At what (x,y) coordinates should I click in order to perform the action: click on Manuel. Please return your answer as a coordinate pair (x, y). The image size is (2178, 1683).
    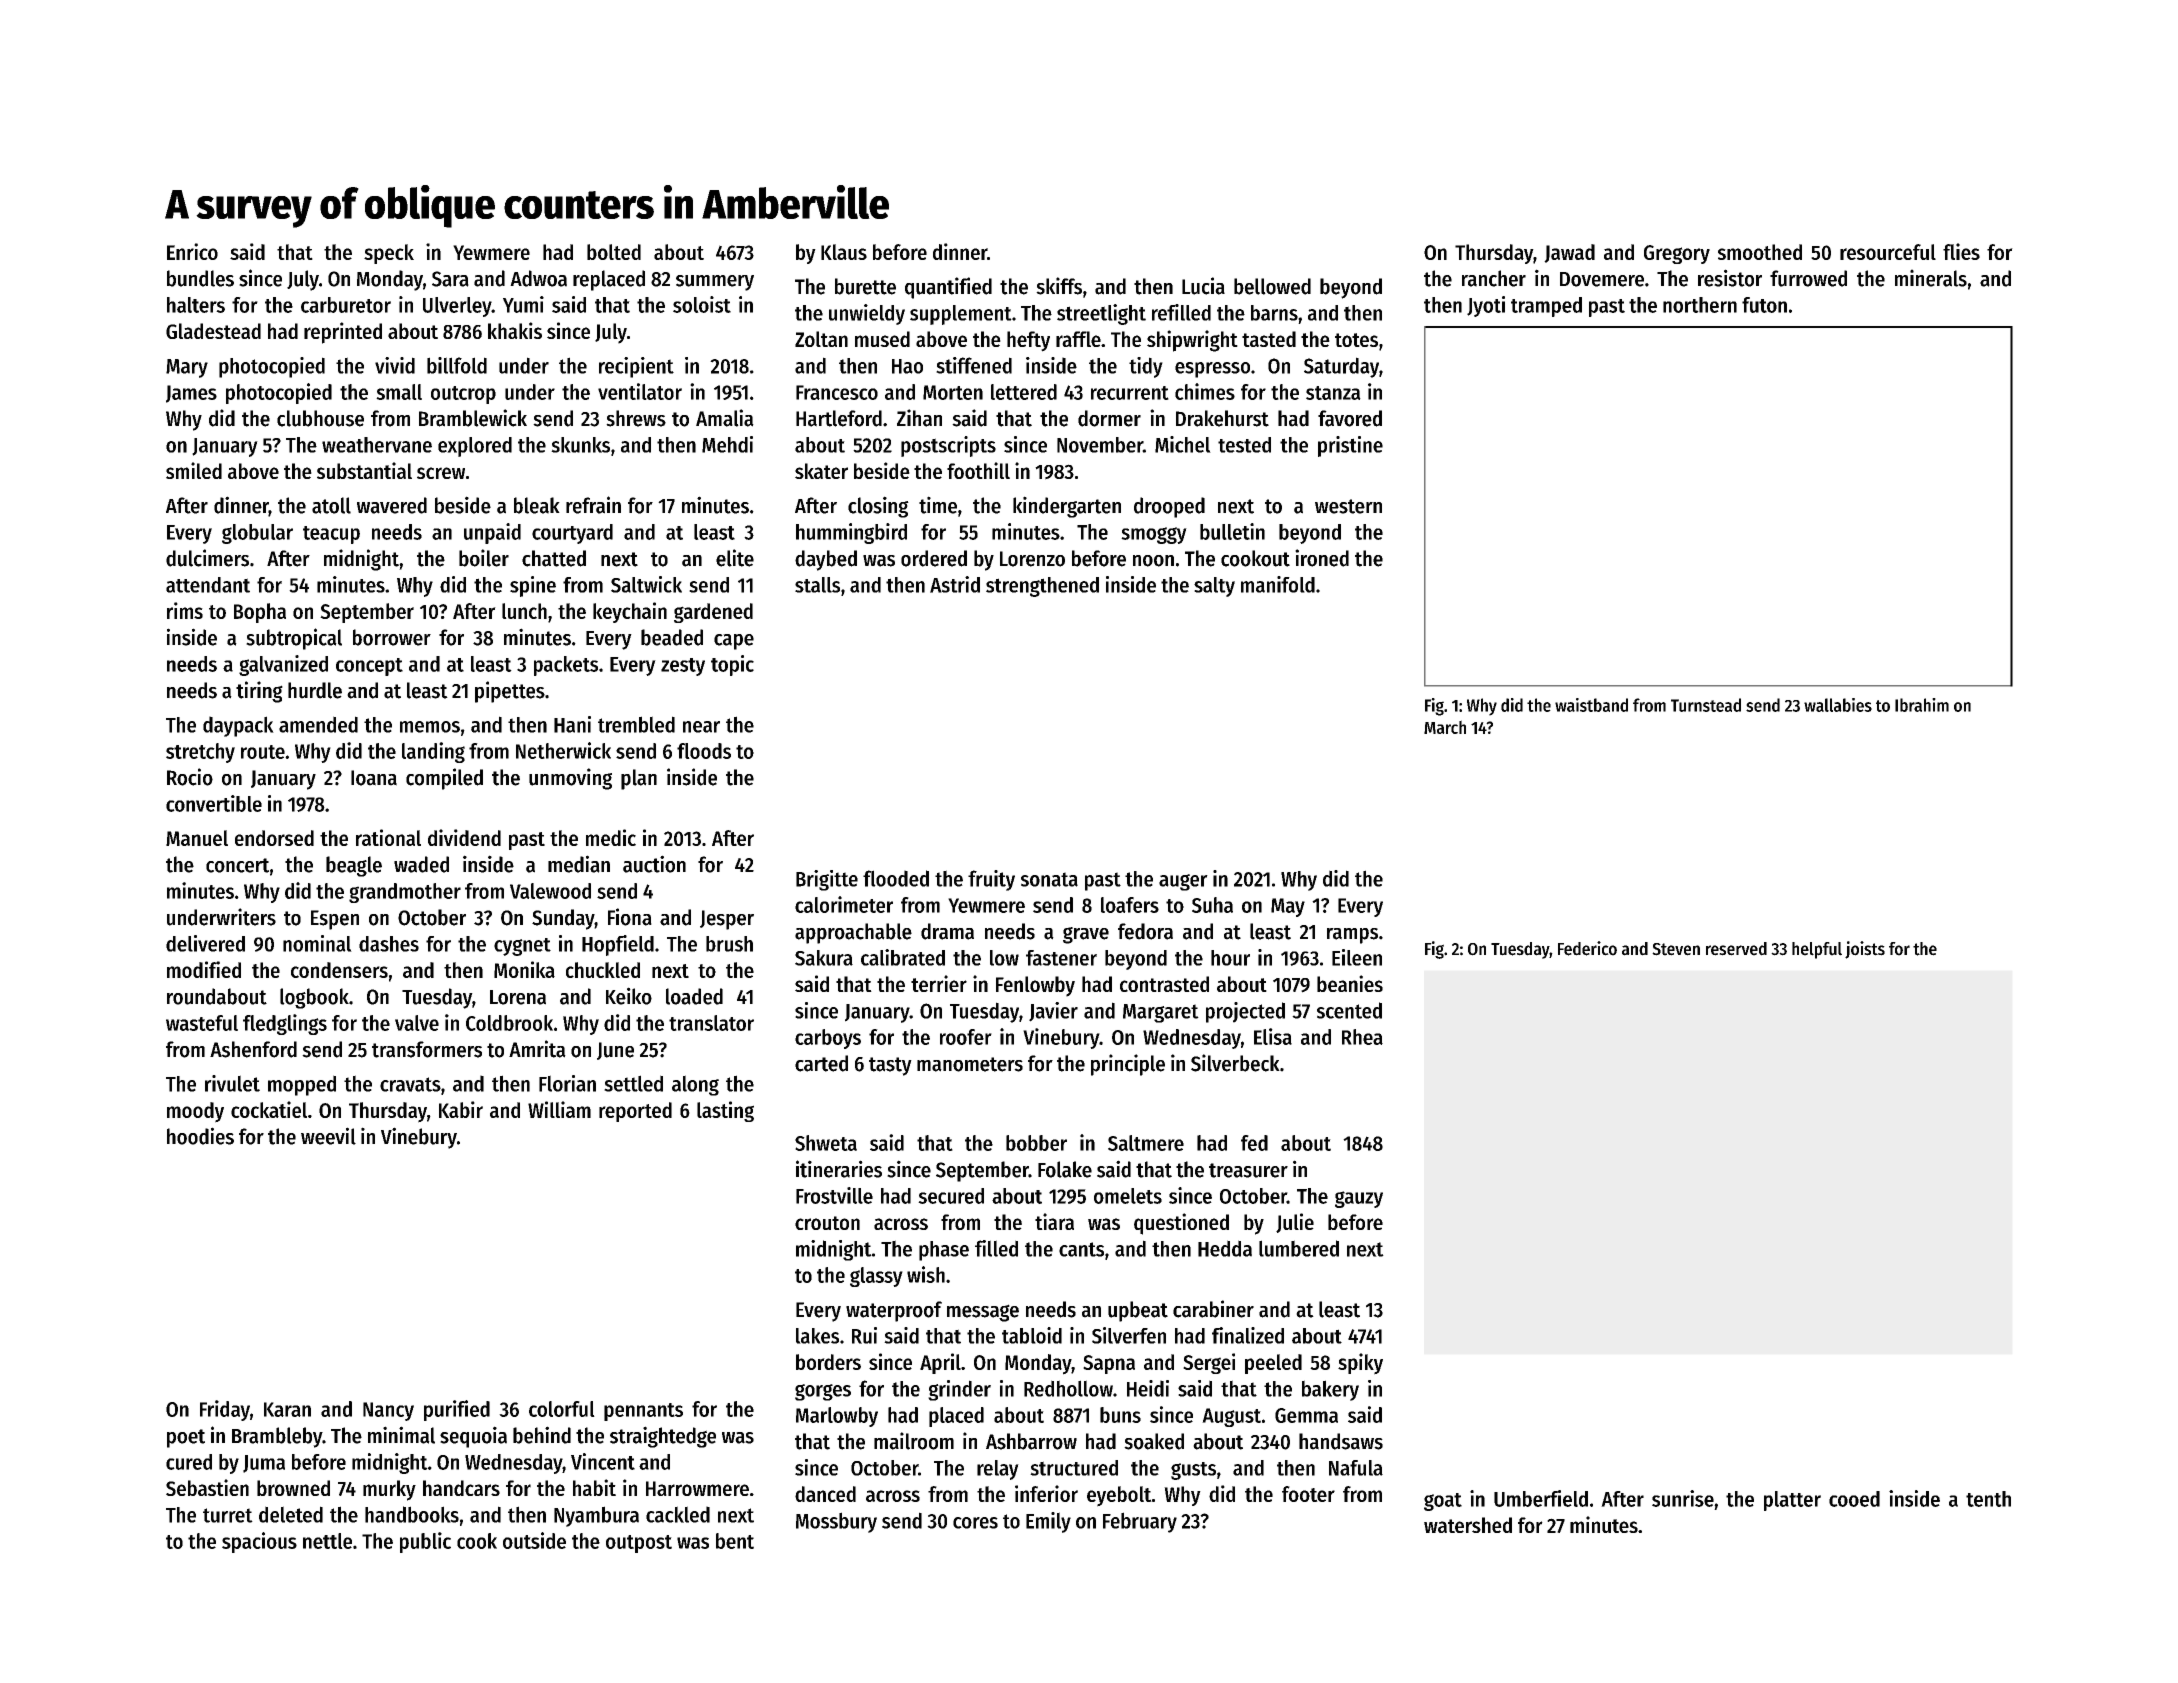
    Looking at the image, I should click on (197, 838).
